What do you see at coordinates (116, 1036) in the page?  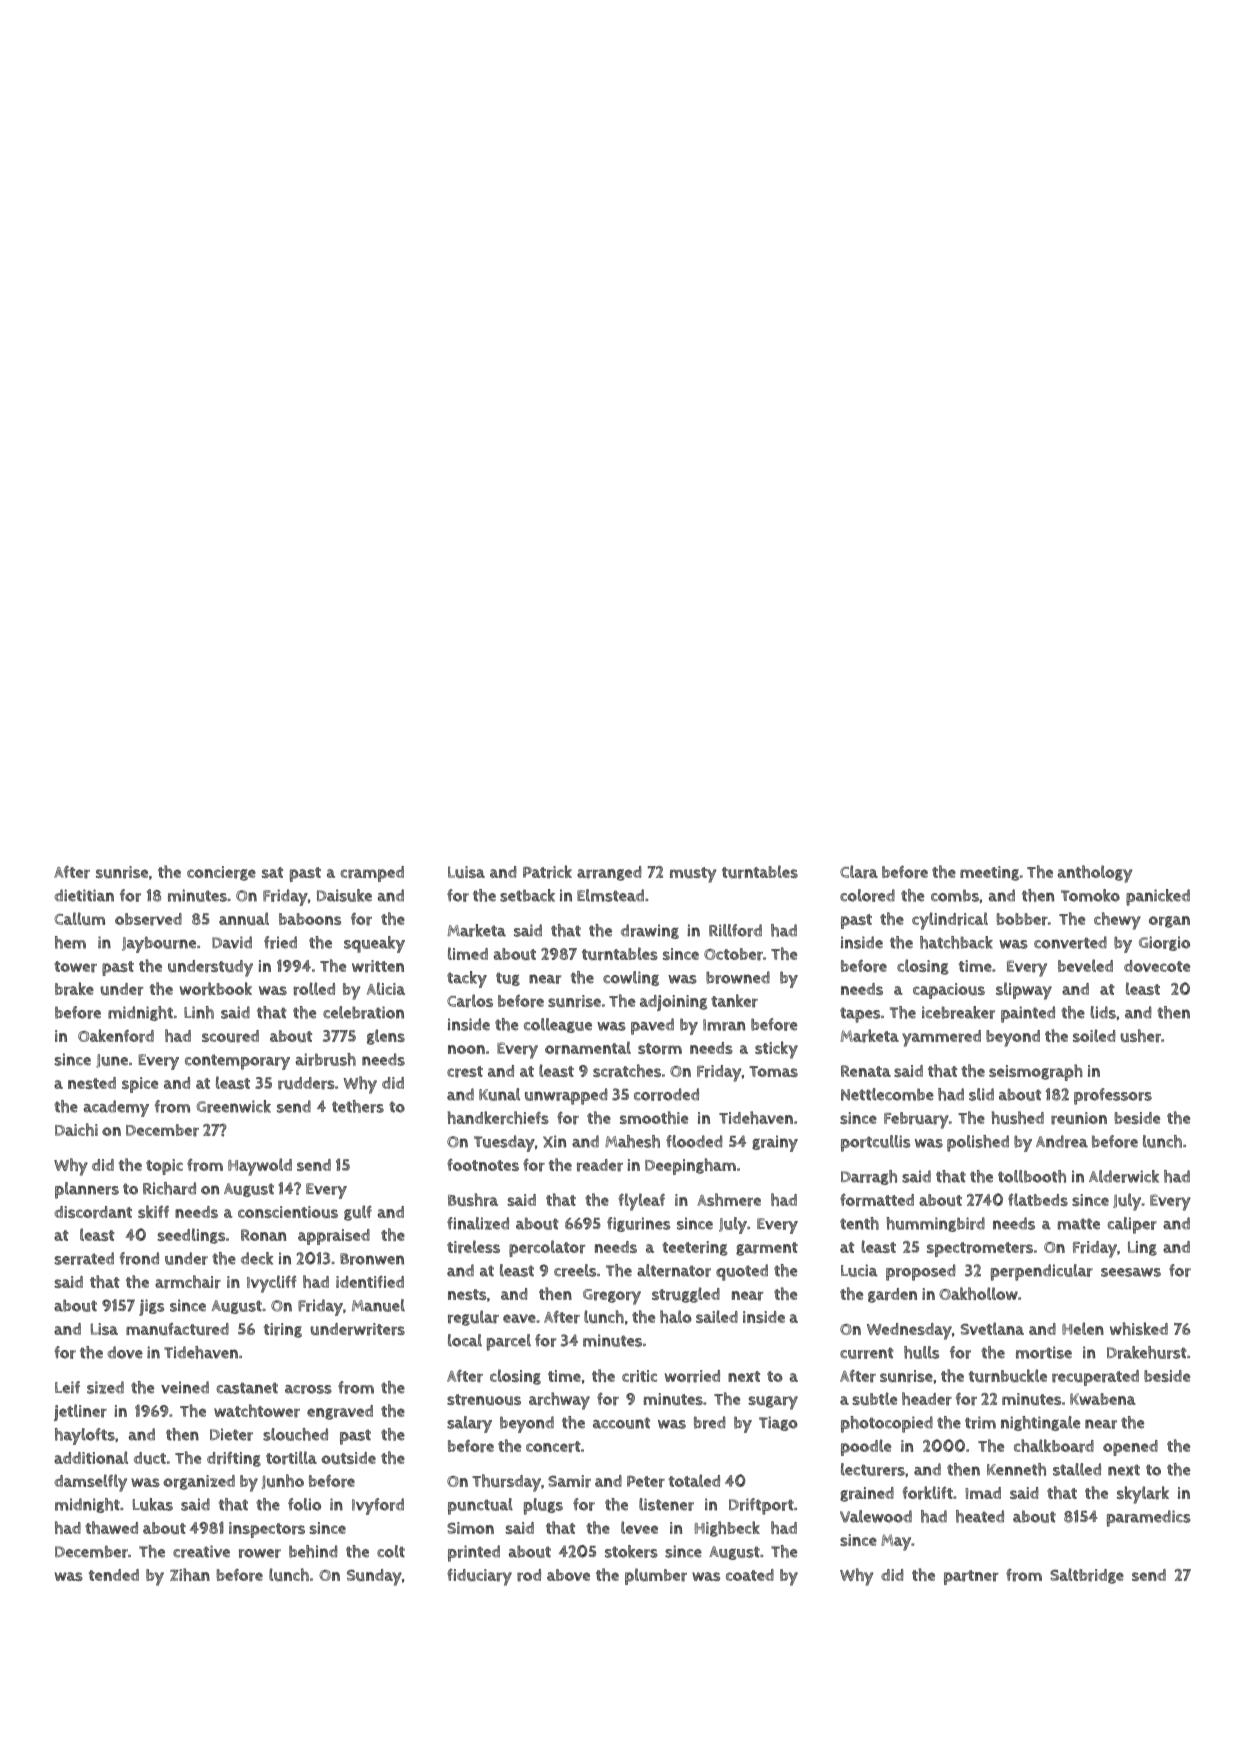 I see `Oakenford` at bounding box center [116, 1036].
